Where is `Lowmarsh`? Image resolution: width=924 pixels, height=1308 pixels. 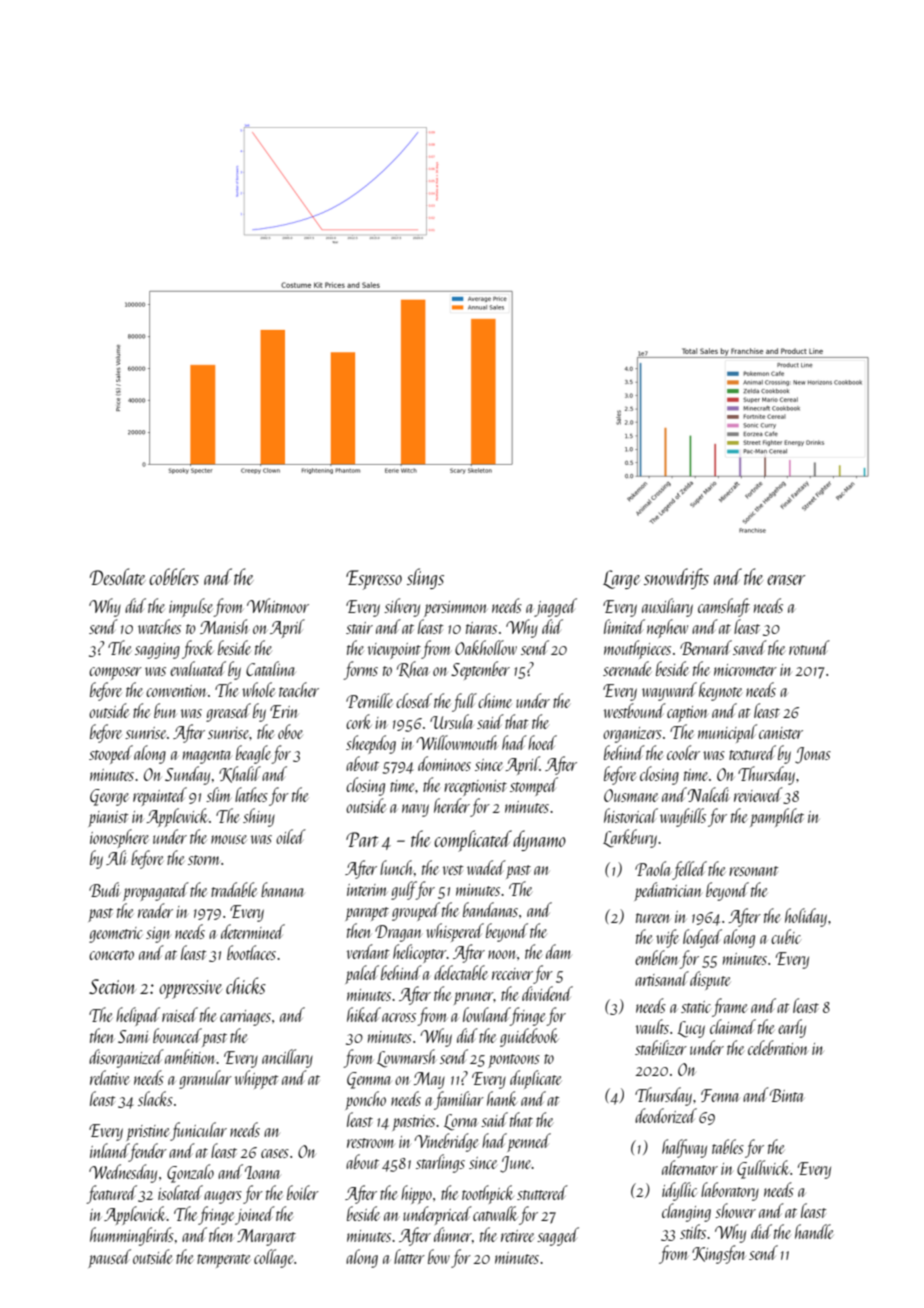 Lowmarsh is located at coordinates (406, 1058).
